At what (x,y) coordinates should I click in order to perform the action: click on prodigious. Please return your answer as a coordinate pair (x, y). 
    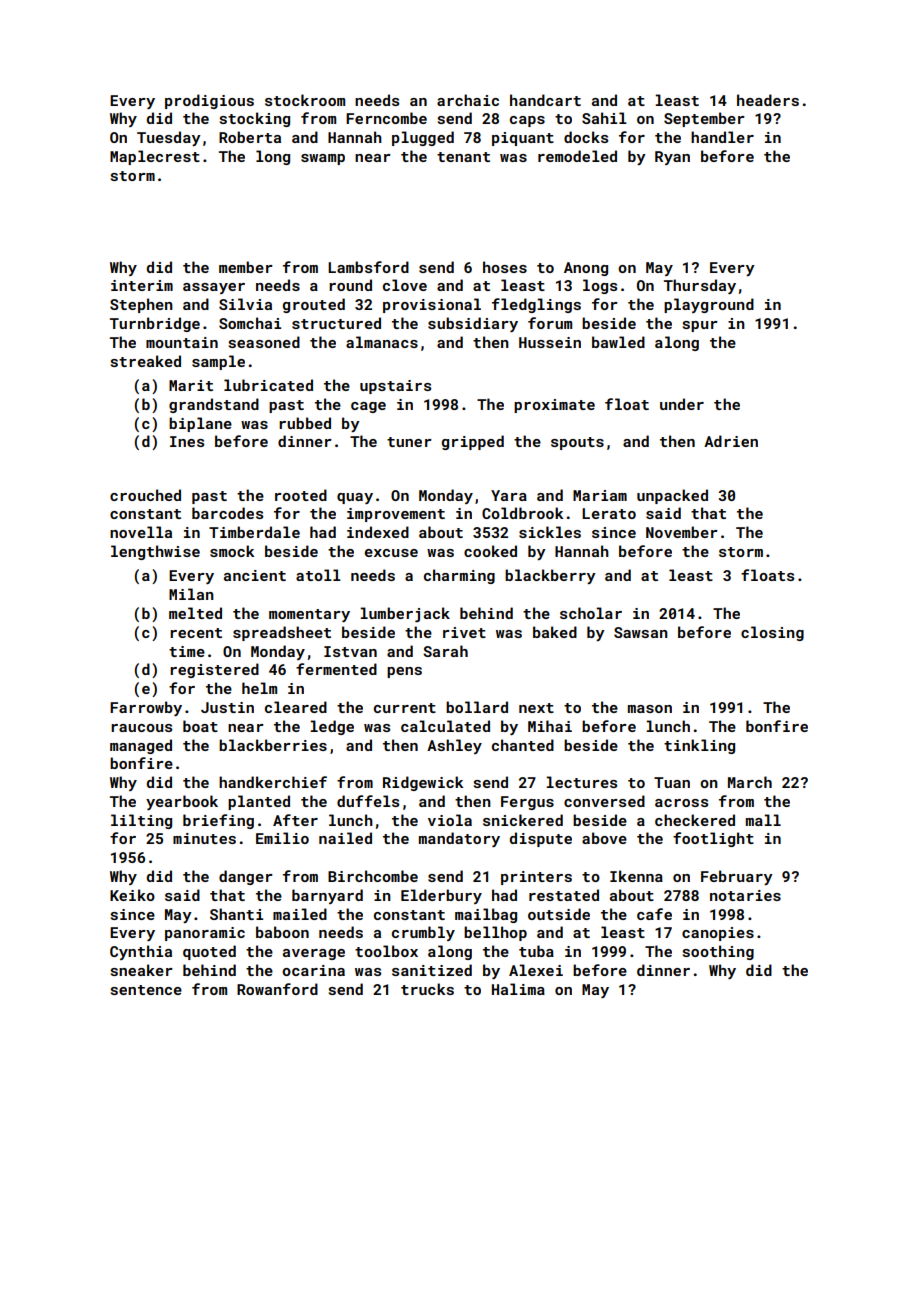
    Looking at the image, I should click on (209, 101).
